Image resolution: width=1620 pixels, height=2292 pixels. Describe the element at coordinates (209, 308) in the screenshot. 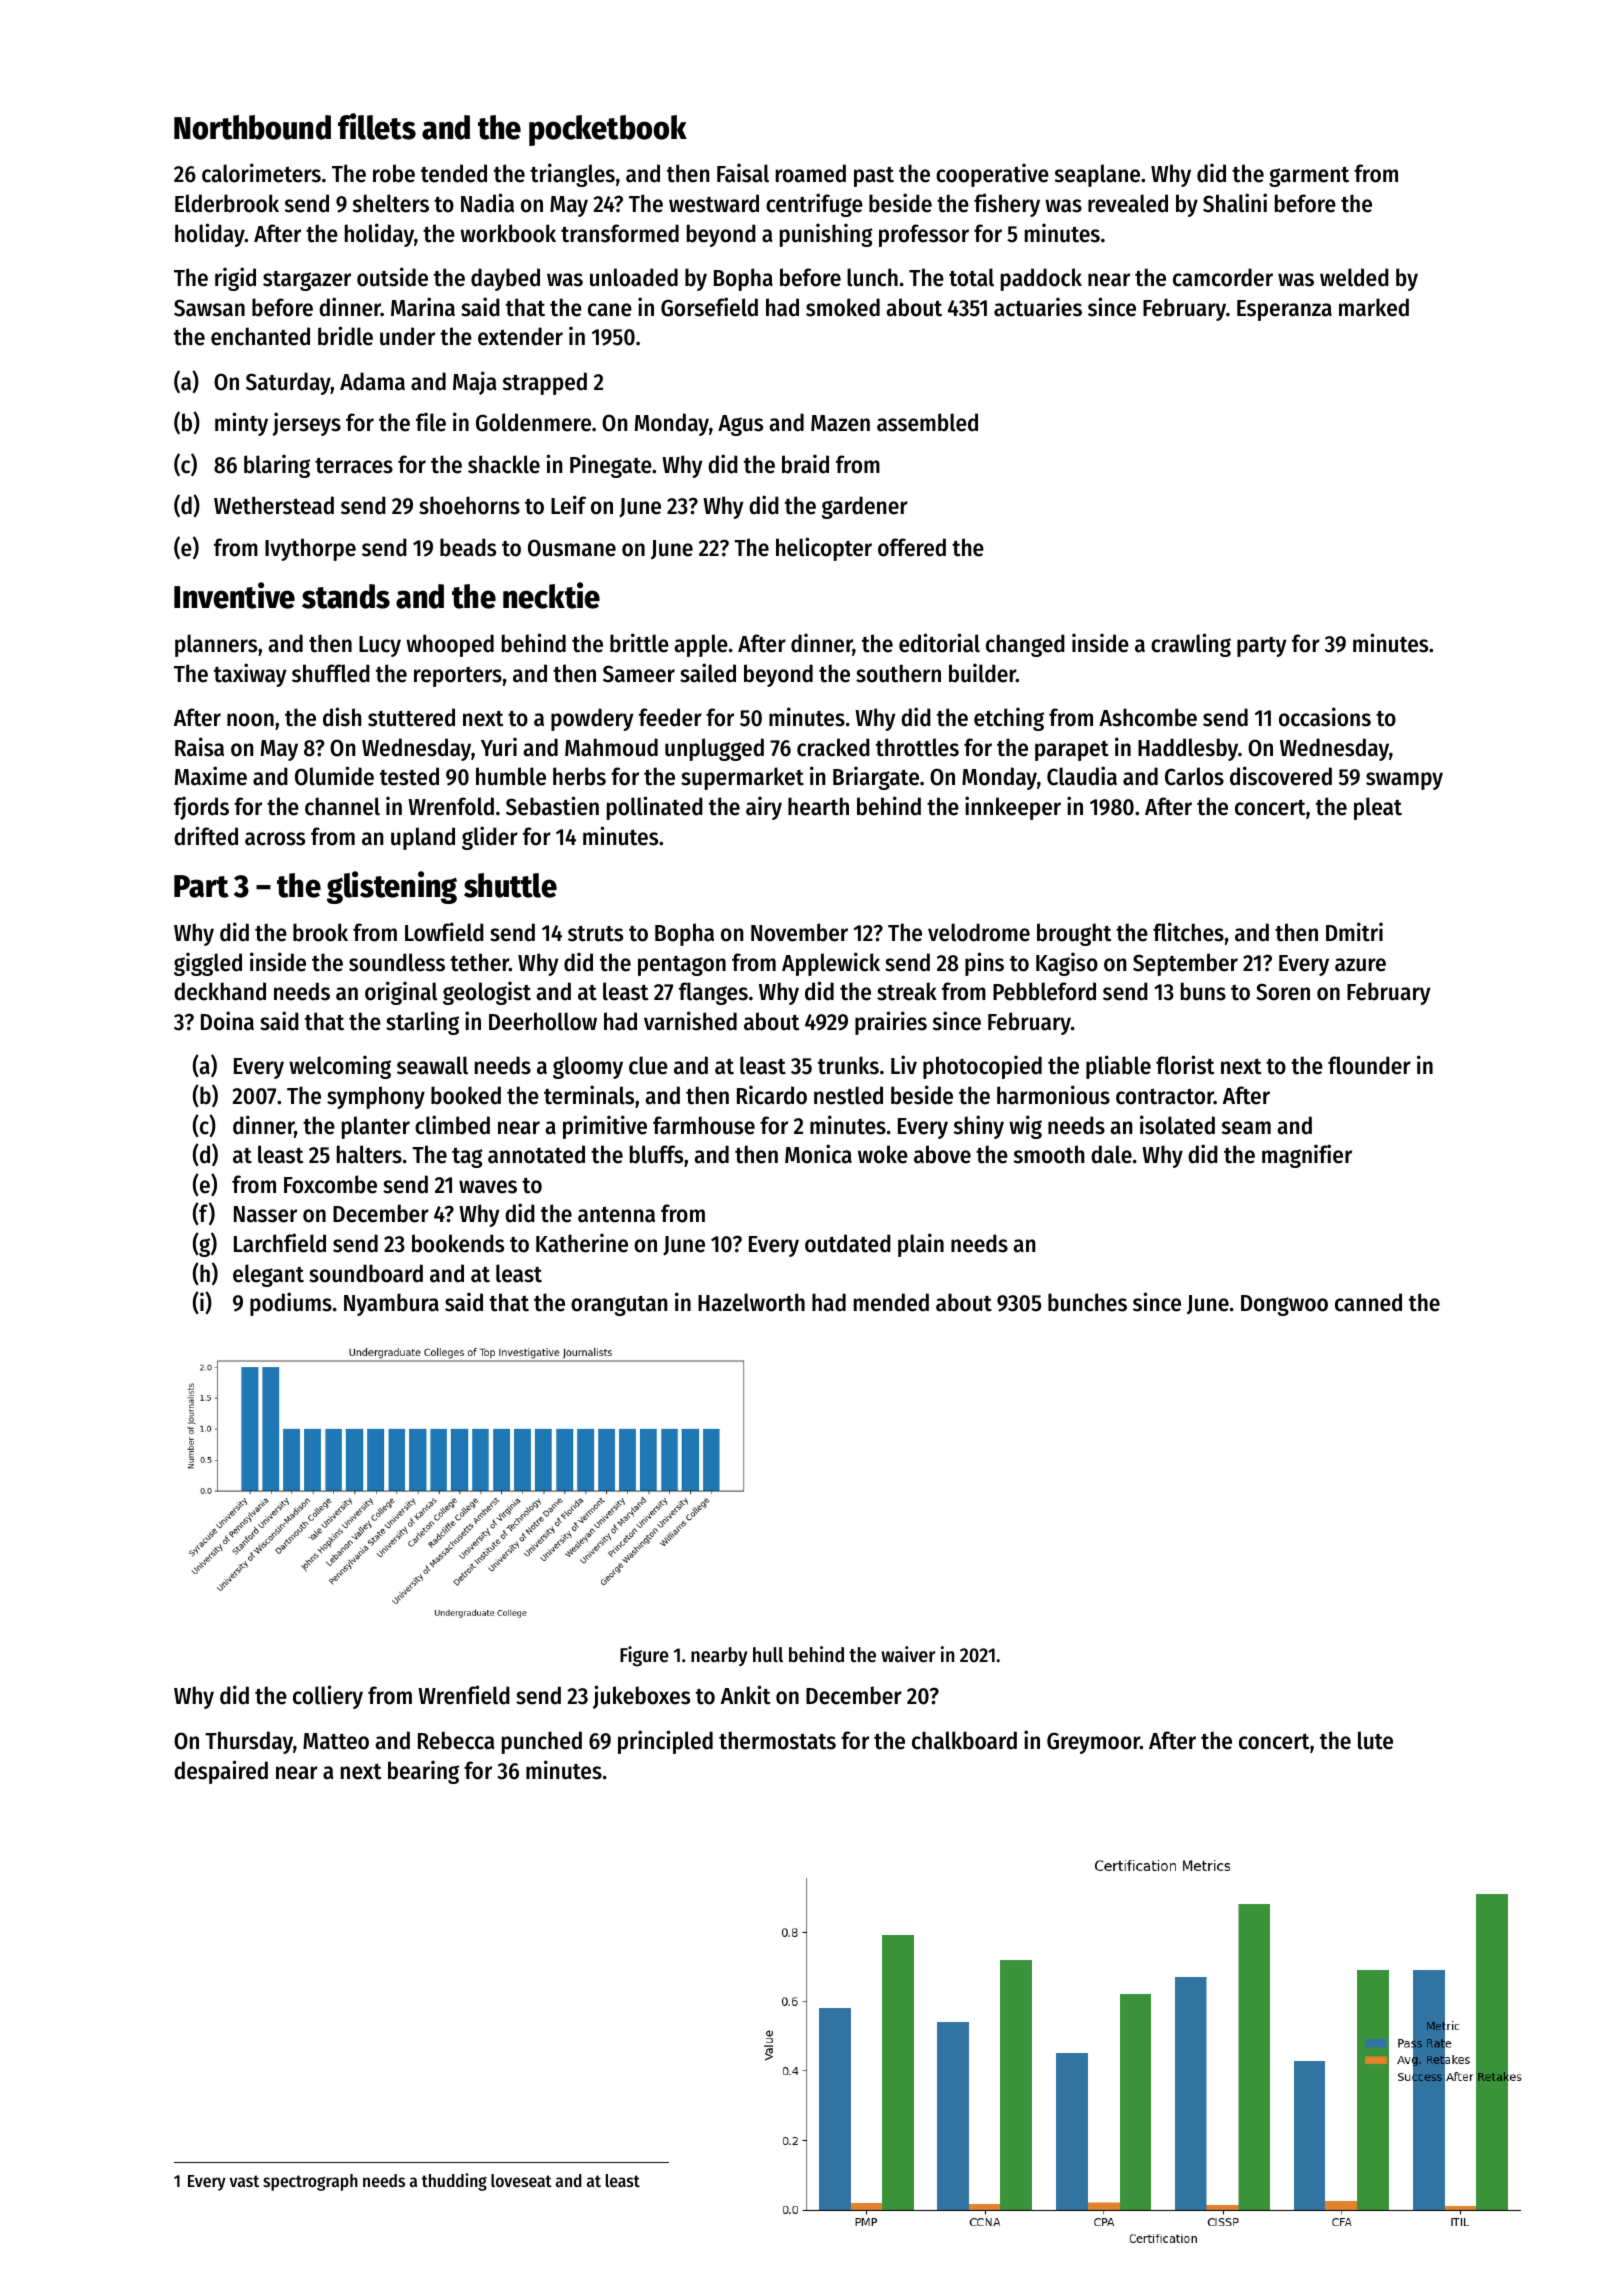

I see `Sawsan` at that location.
